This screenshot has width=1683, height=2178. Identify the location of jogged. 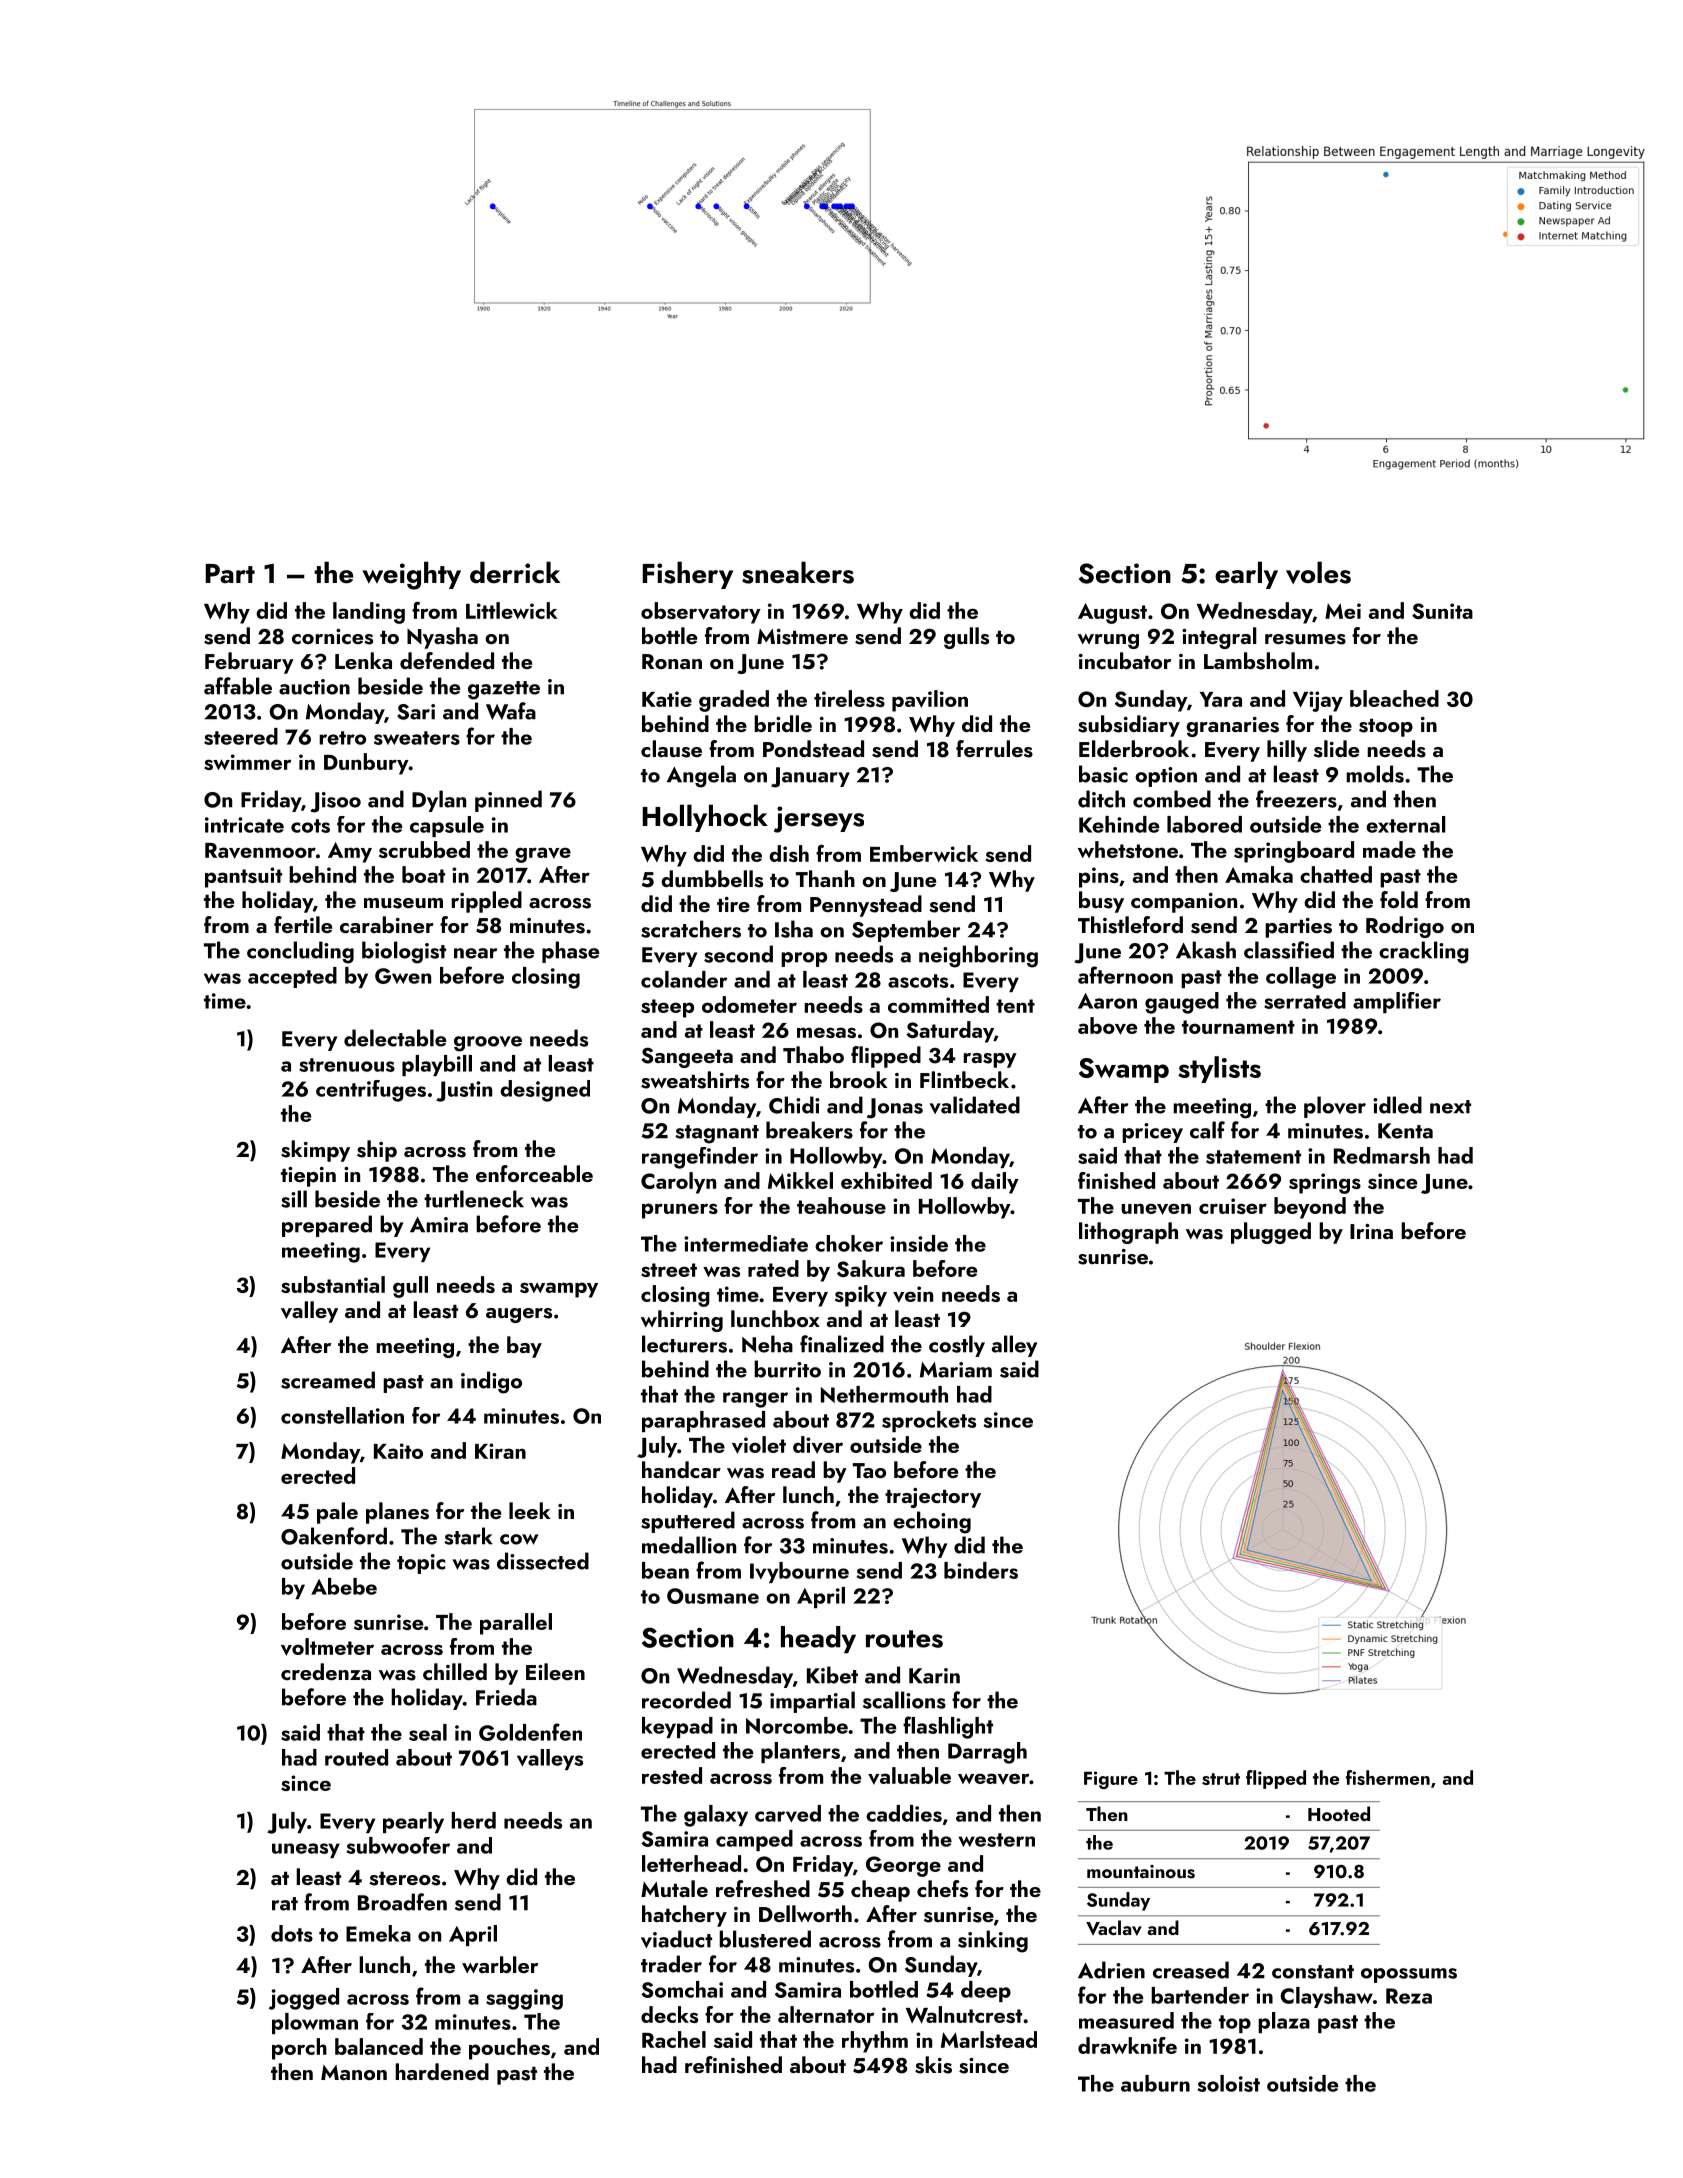
(304, 1999).
